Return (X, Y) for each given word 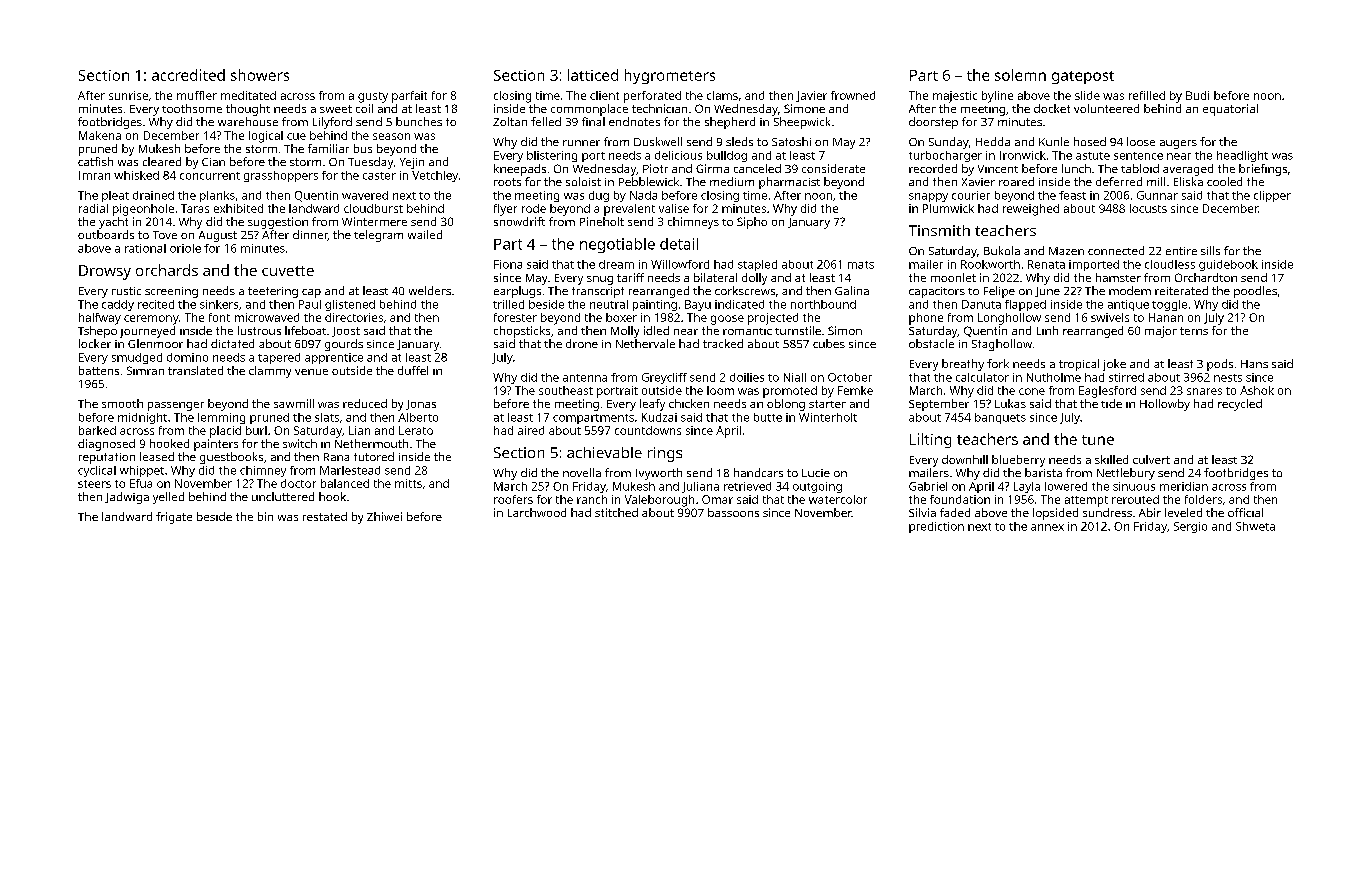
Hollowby (1165, 405)
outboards (106, 234)
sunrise (128, 95)
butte (768, 417)
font (219, 317)
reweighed (1031, 210)
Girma (712, 168)
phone (926, 319)
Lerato (416, 430)
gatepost (1083, 77)
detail (679, 244)
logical (266, 137)
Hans (1254, 364)
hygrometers (670, 76)
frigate (174, 518)
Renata (1046, 264)
